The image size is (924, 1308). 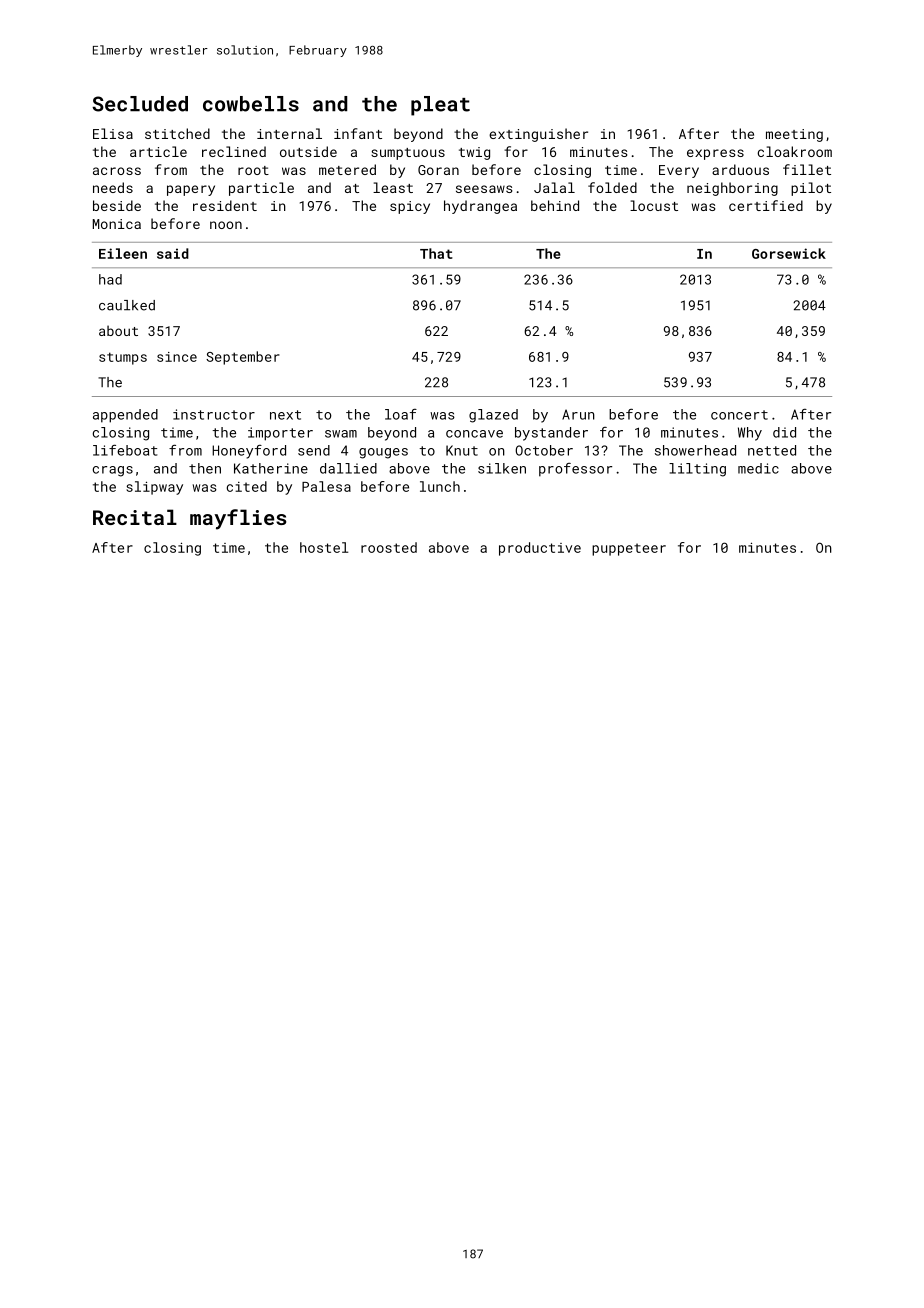 What do you see at coordinates (440, 106) in the document?
I see `pleat` at bounding box center [440, 106].
